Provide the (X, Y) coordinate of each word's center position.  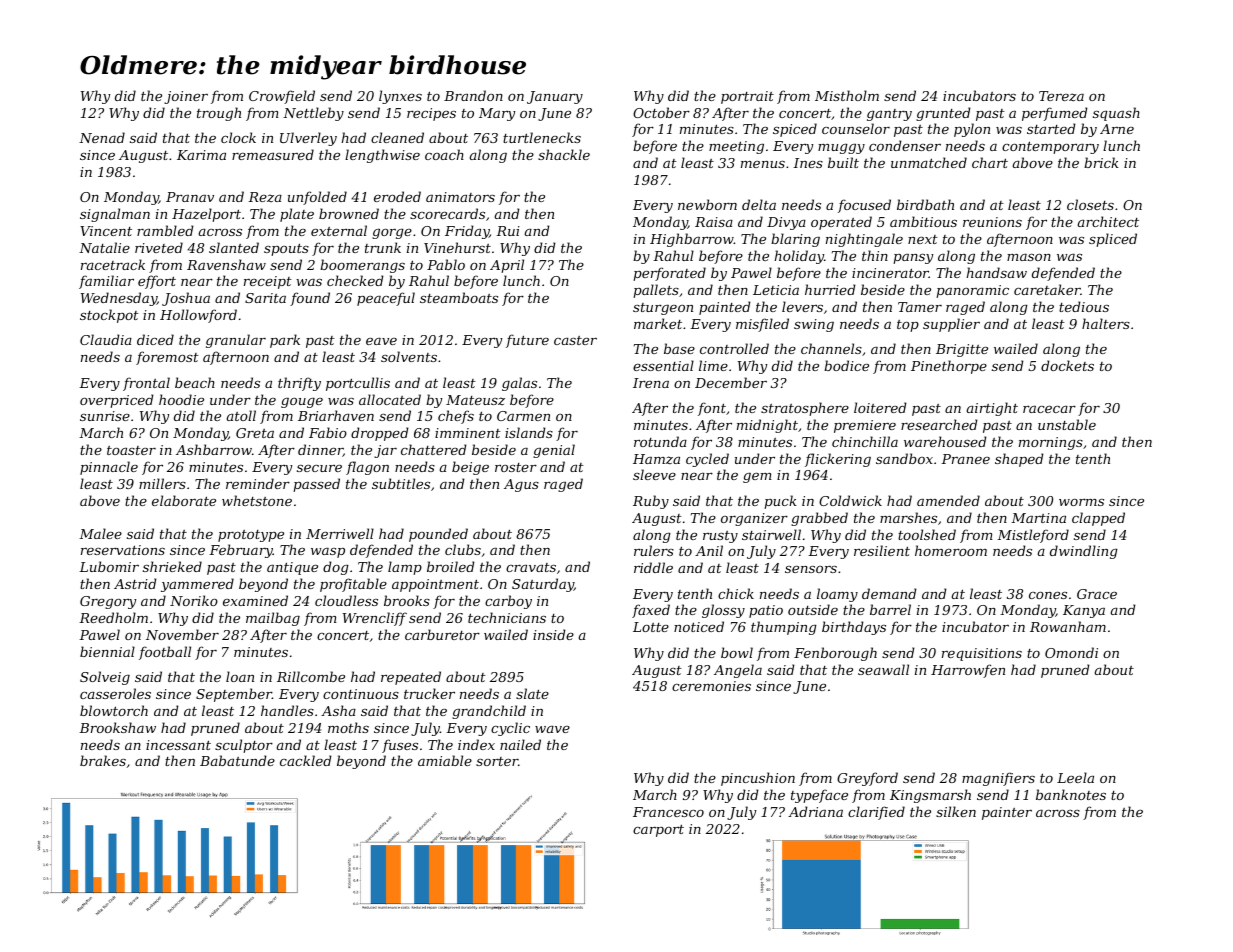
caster (575, 340)
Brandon (473, 95)
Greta (255, 433)
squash (1116, 114)
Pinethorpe (949, 367)
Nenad (102, 137)
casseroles (115, 693)
